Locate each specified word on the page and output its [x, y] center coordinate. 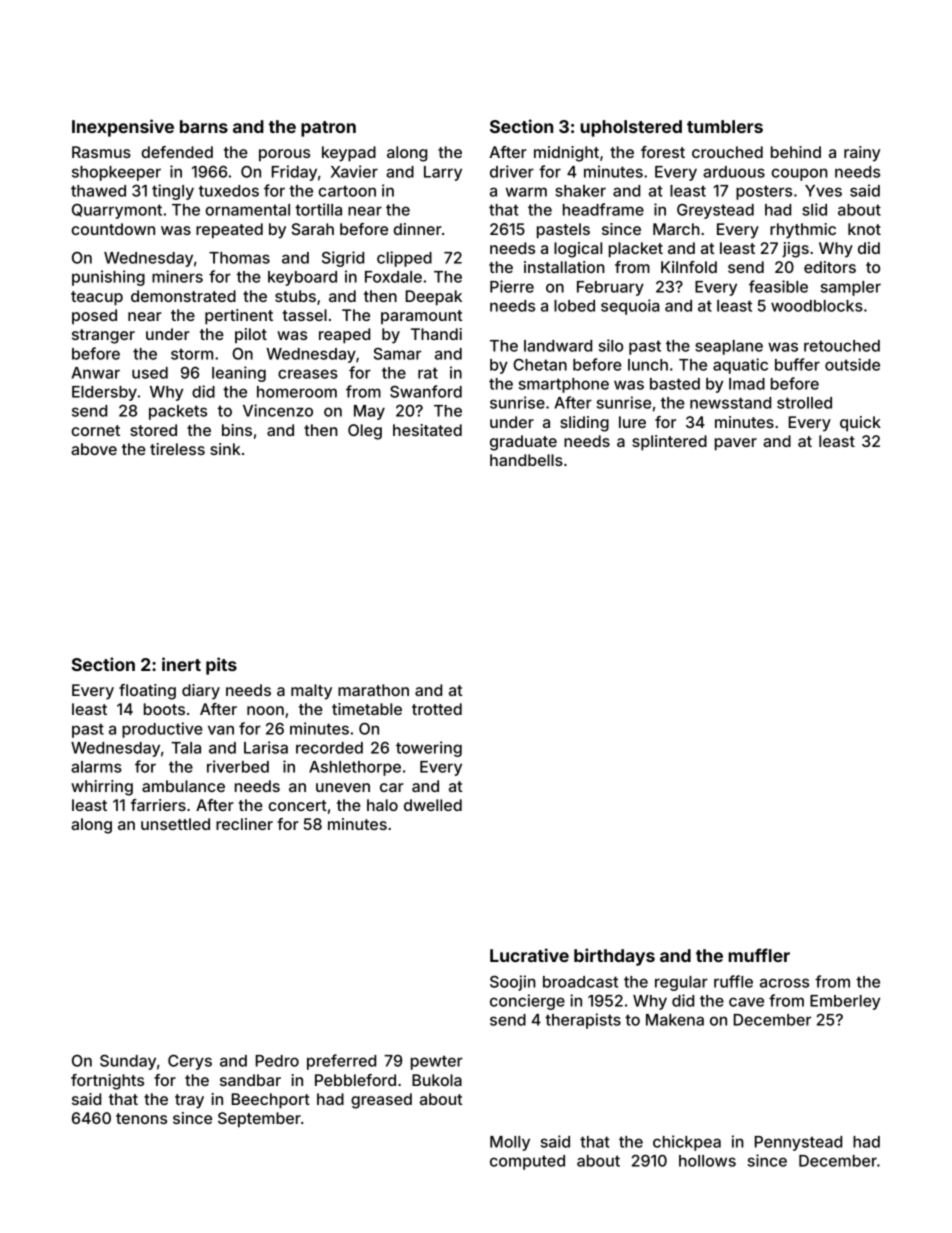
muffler [759, 955]
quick [860, 424]
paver [736, 444]
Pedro [277, 1061]
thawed [98, 191]
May [369, 412]
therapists [583, 1021]
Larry [443, 173]
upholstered [631, 128]
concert [297, 805]
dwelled [433, 805]
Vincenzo [278, 410]
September [259, 1120]
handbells [526, 460]
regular [681, 983]
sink [225, 449]
